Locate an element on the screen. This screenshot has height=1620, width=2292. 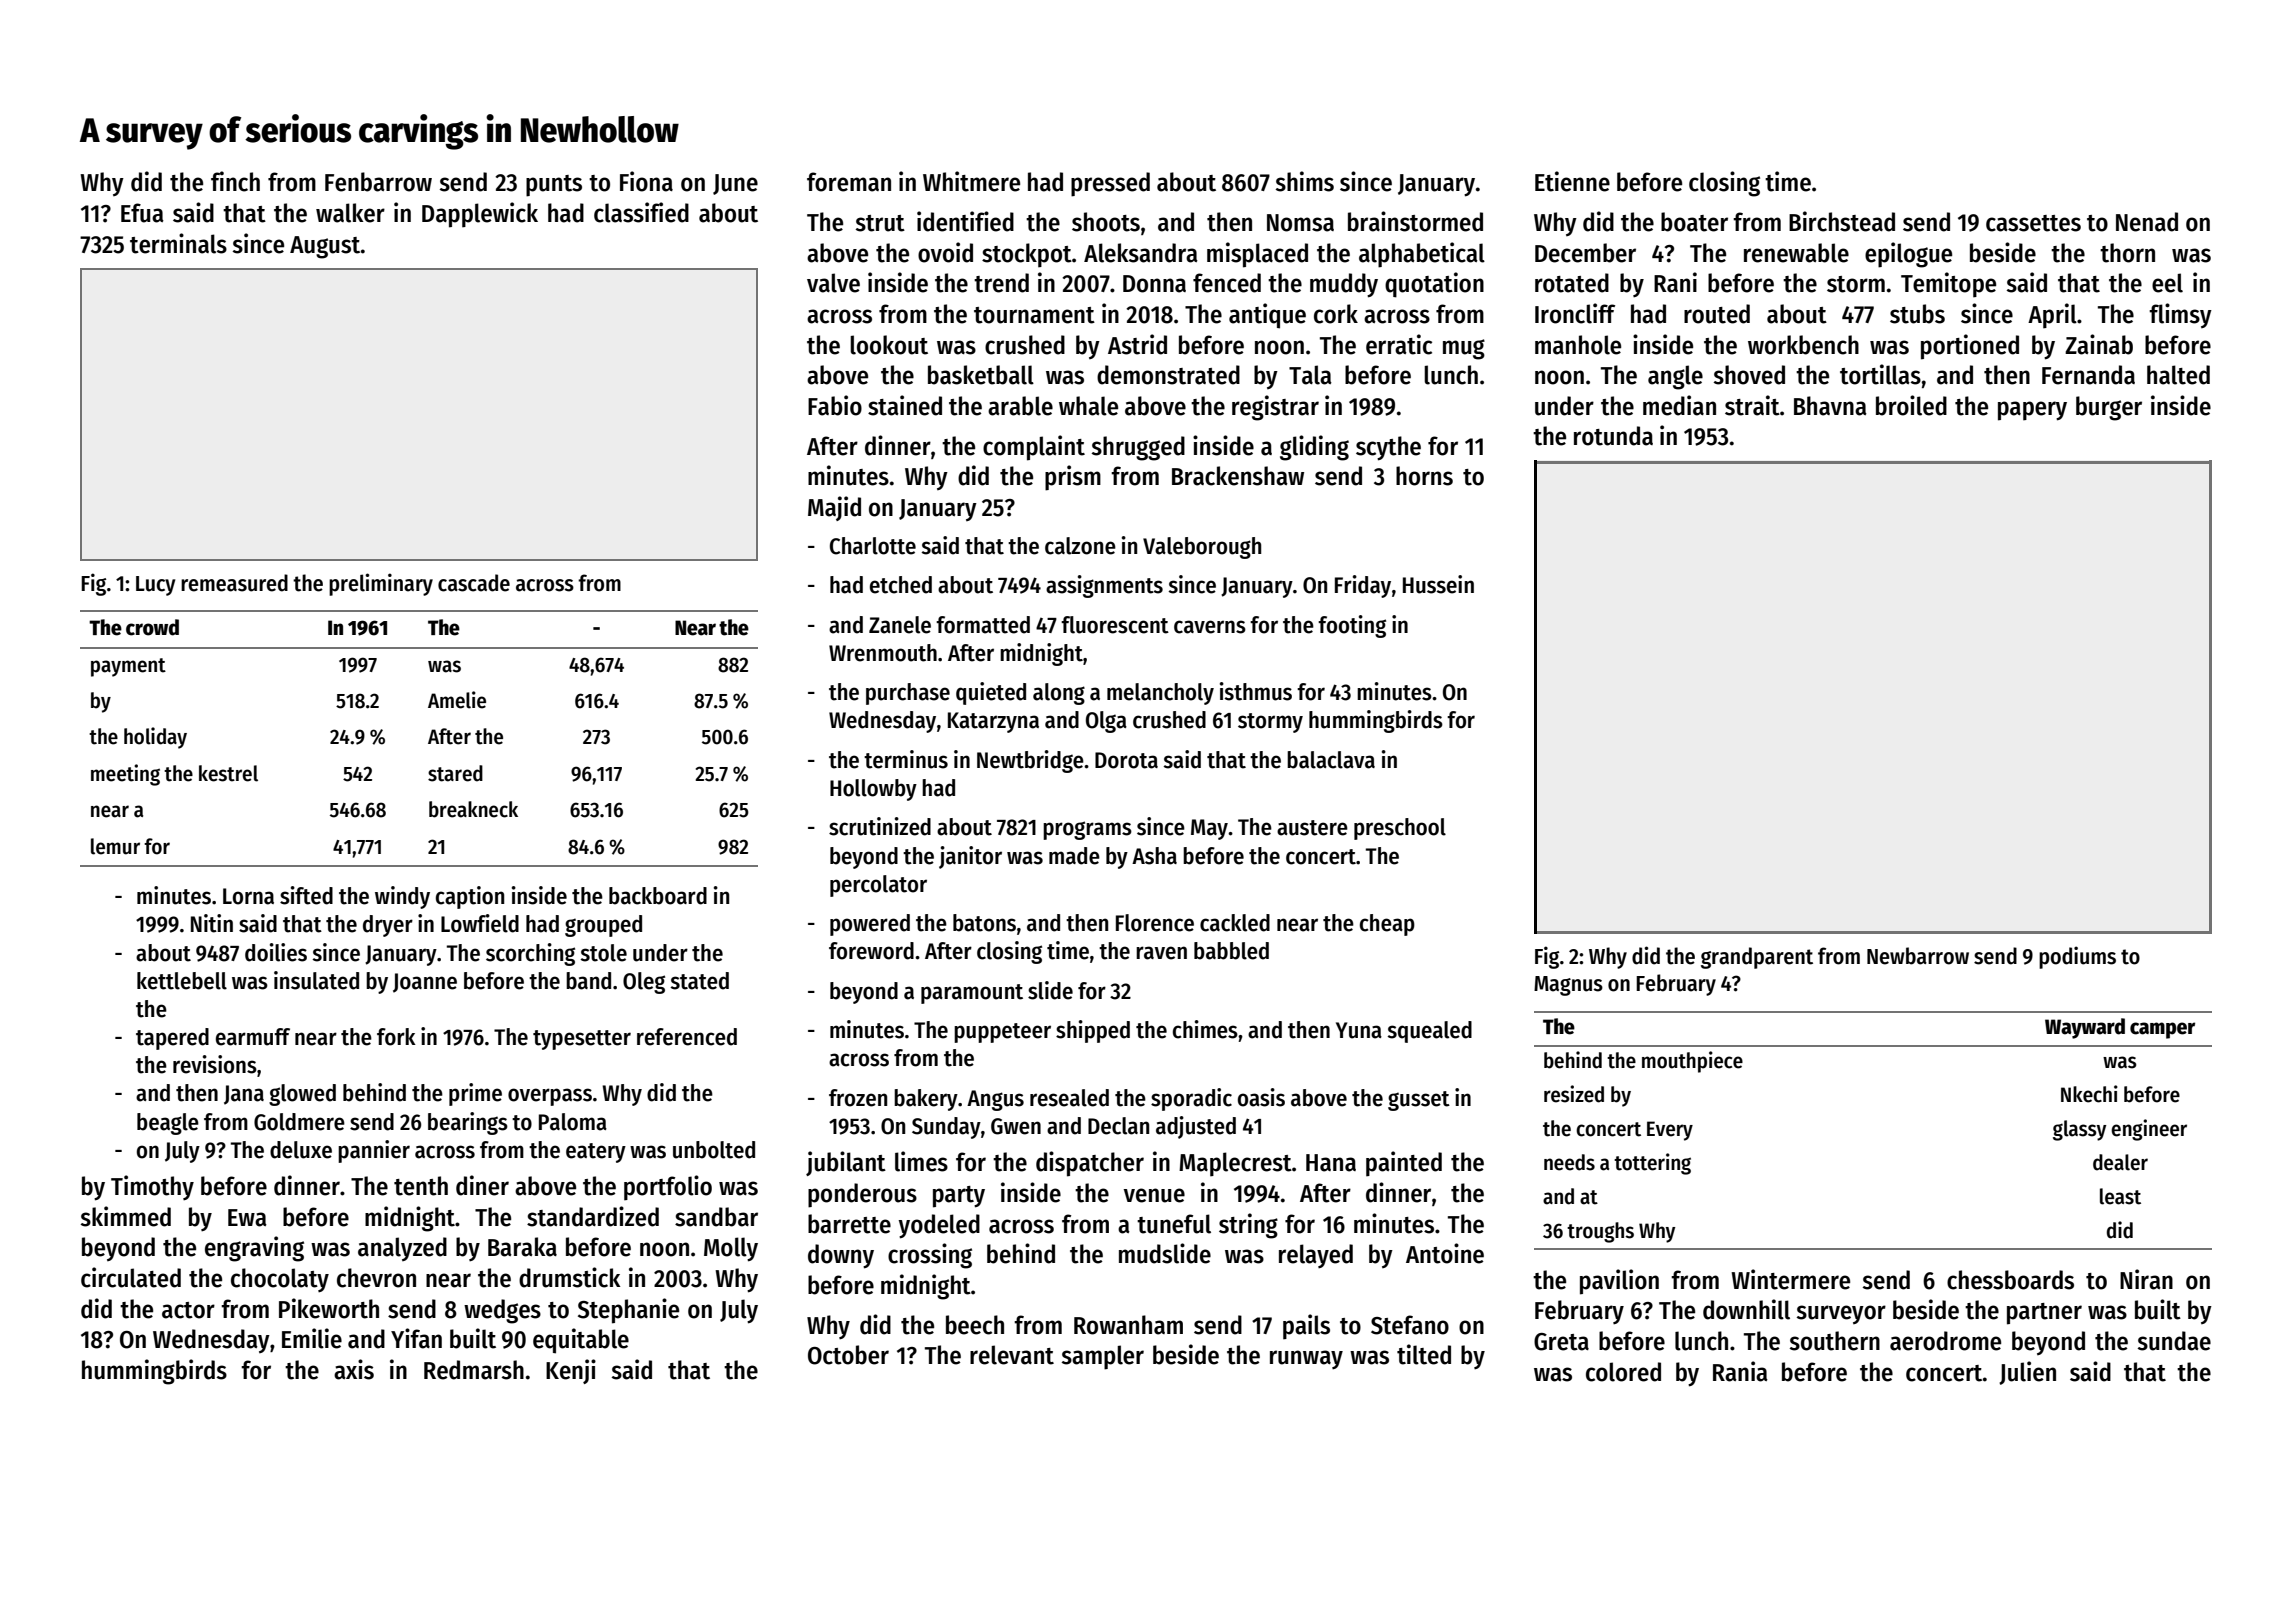
Lucy is located at coordinates (155, 586).
